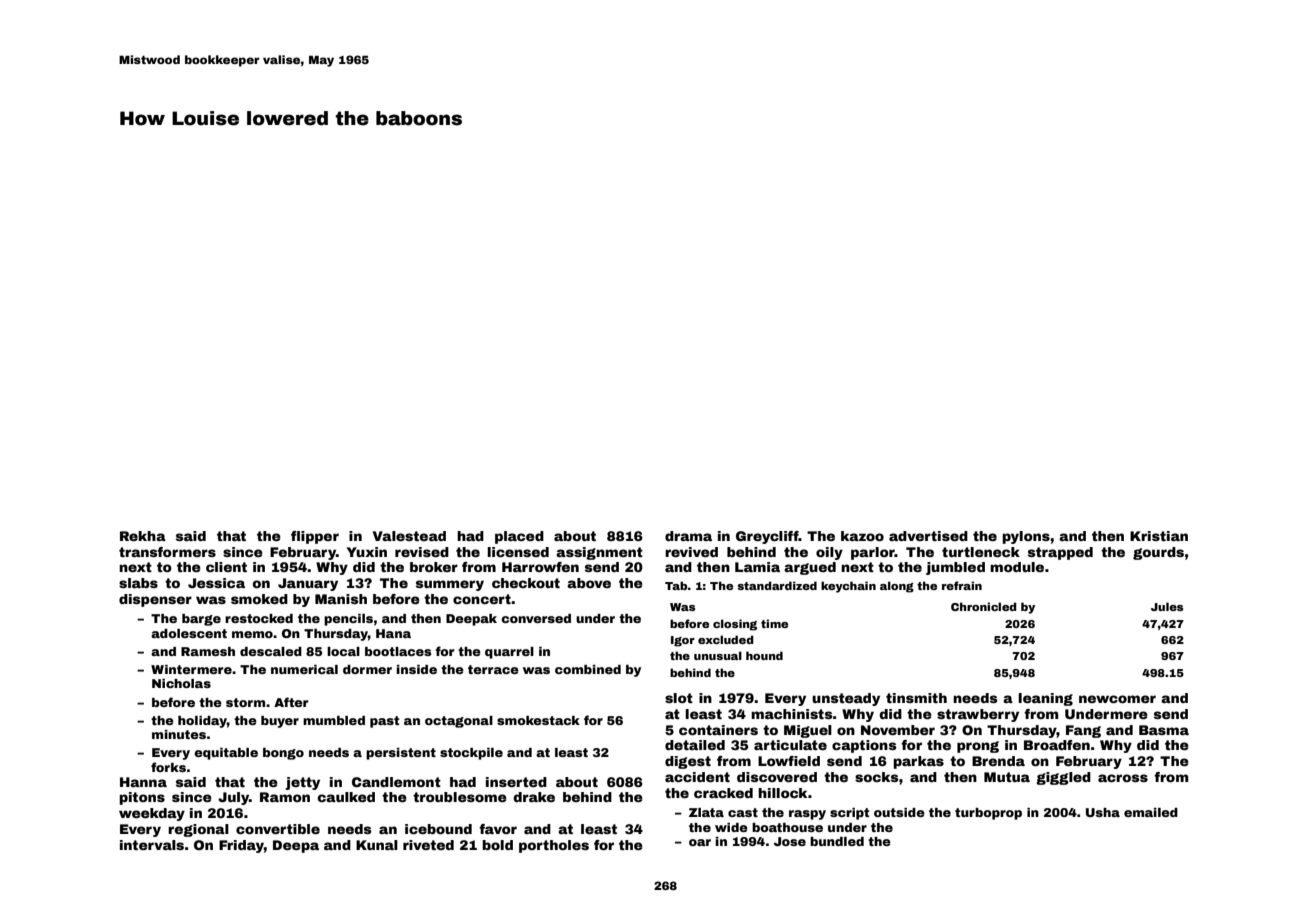  Describe the element at coordinates (377, 845) in the document. I see `Kunal` at that location.
